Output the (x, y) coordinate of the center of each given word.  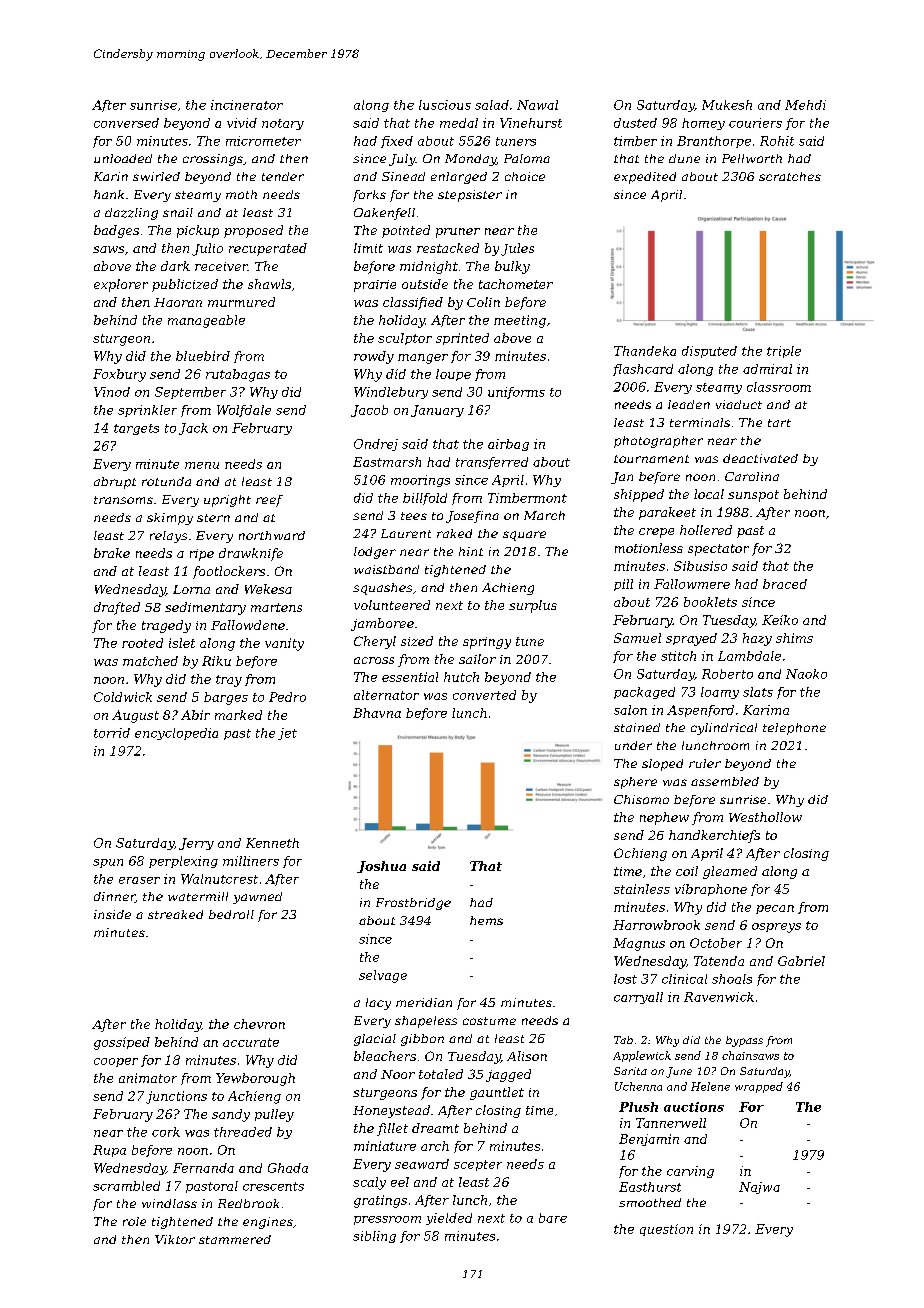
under (633, 745)
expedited (645, 178)
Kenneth (272, 843)
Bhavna (377, 713)
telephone (794, 729)
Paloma (527, 158)
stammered (235, 1239)
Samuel (637, 638)
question (666, 1230)
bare (553, 1218)
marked (238, 715)
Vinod (112, 392)
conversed (126, 123)
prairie (375, 286)
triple (784, 352)
